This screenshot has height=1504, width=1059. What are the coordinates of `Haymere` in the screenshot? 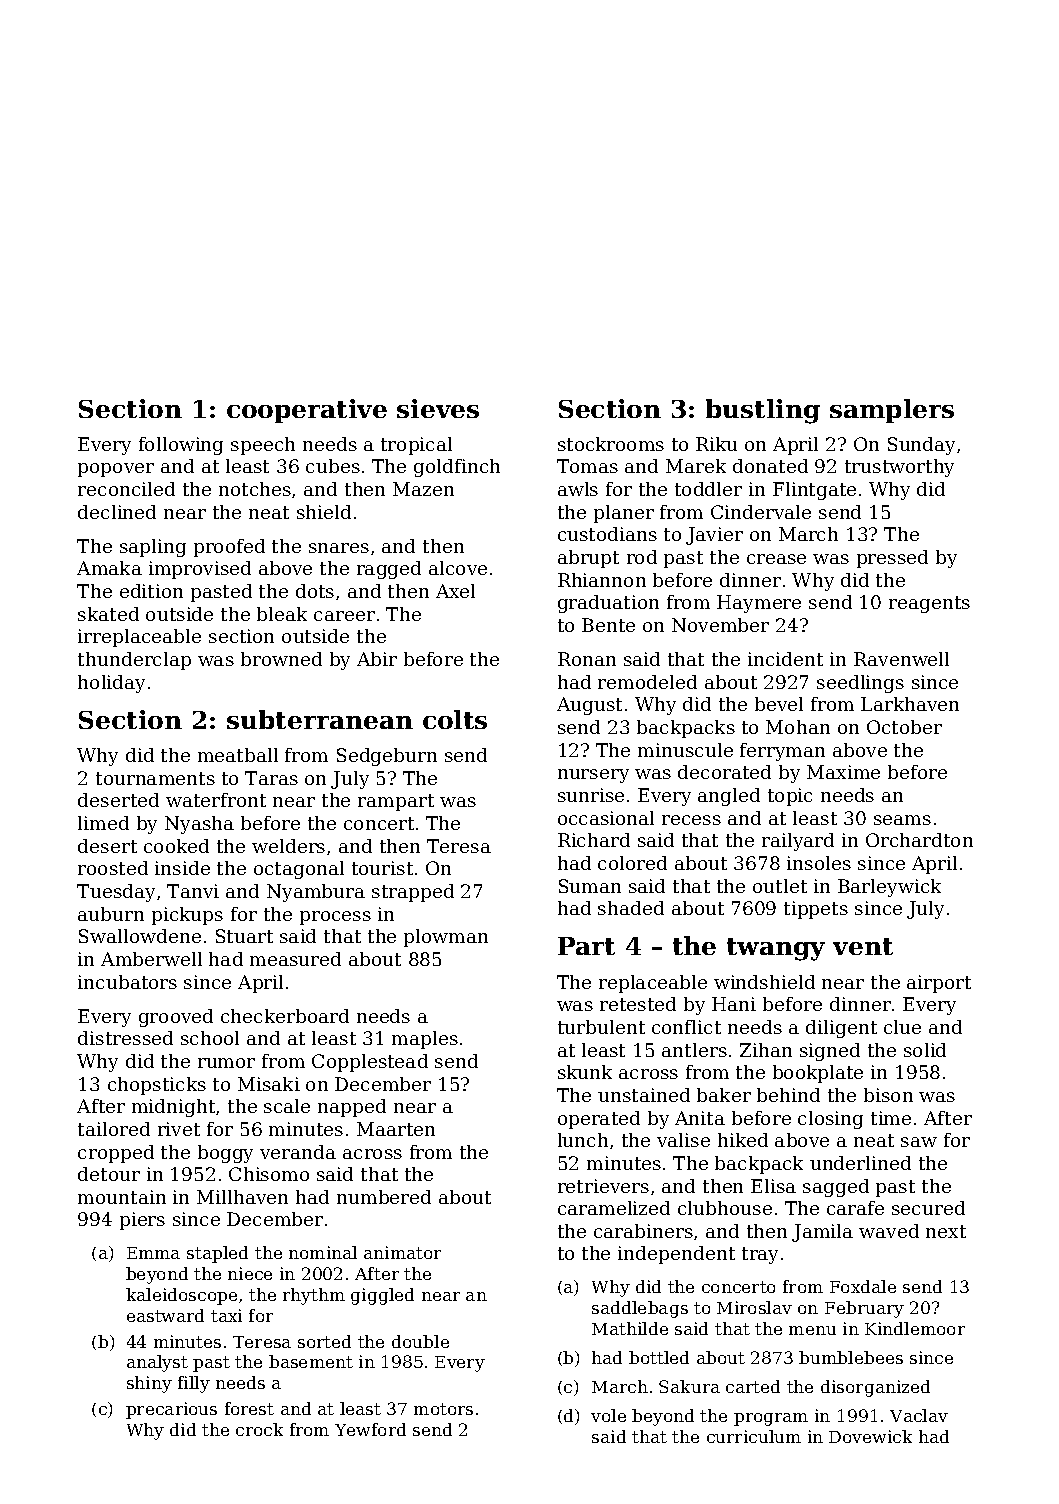 It's located at (759, 604).
